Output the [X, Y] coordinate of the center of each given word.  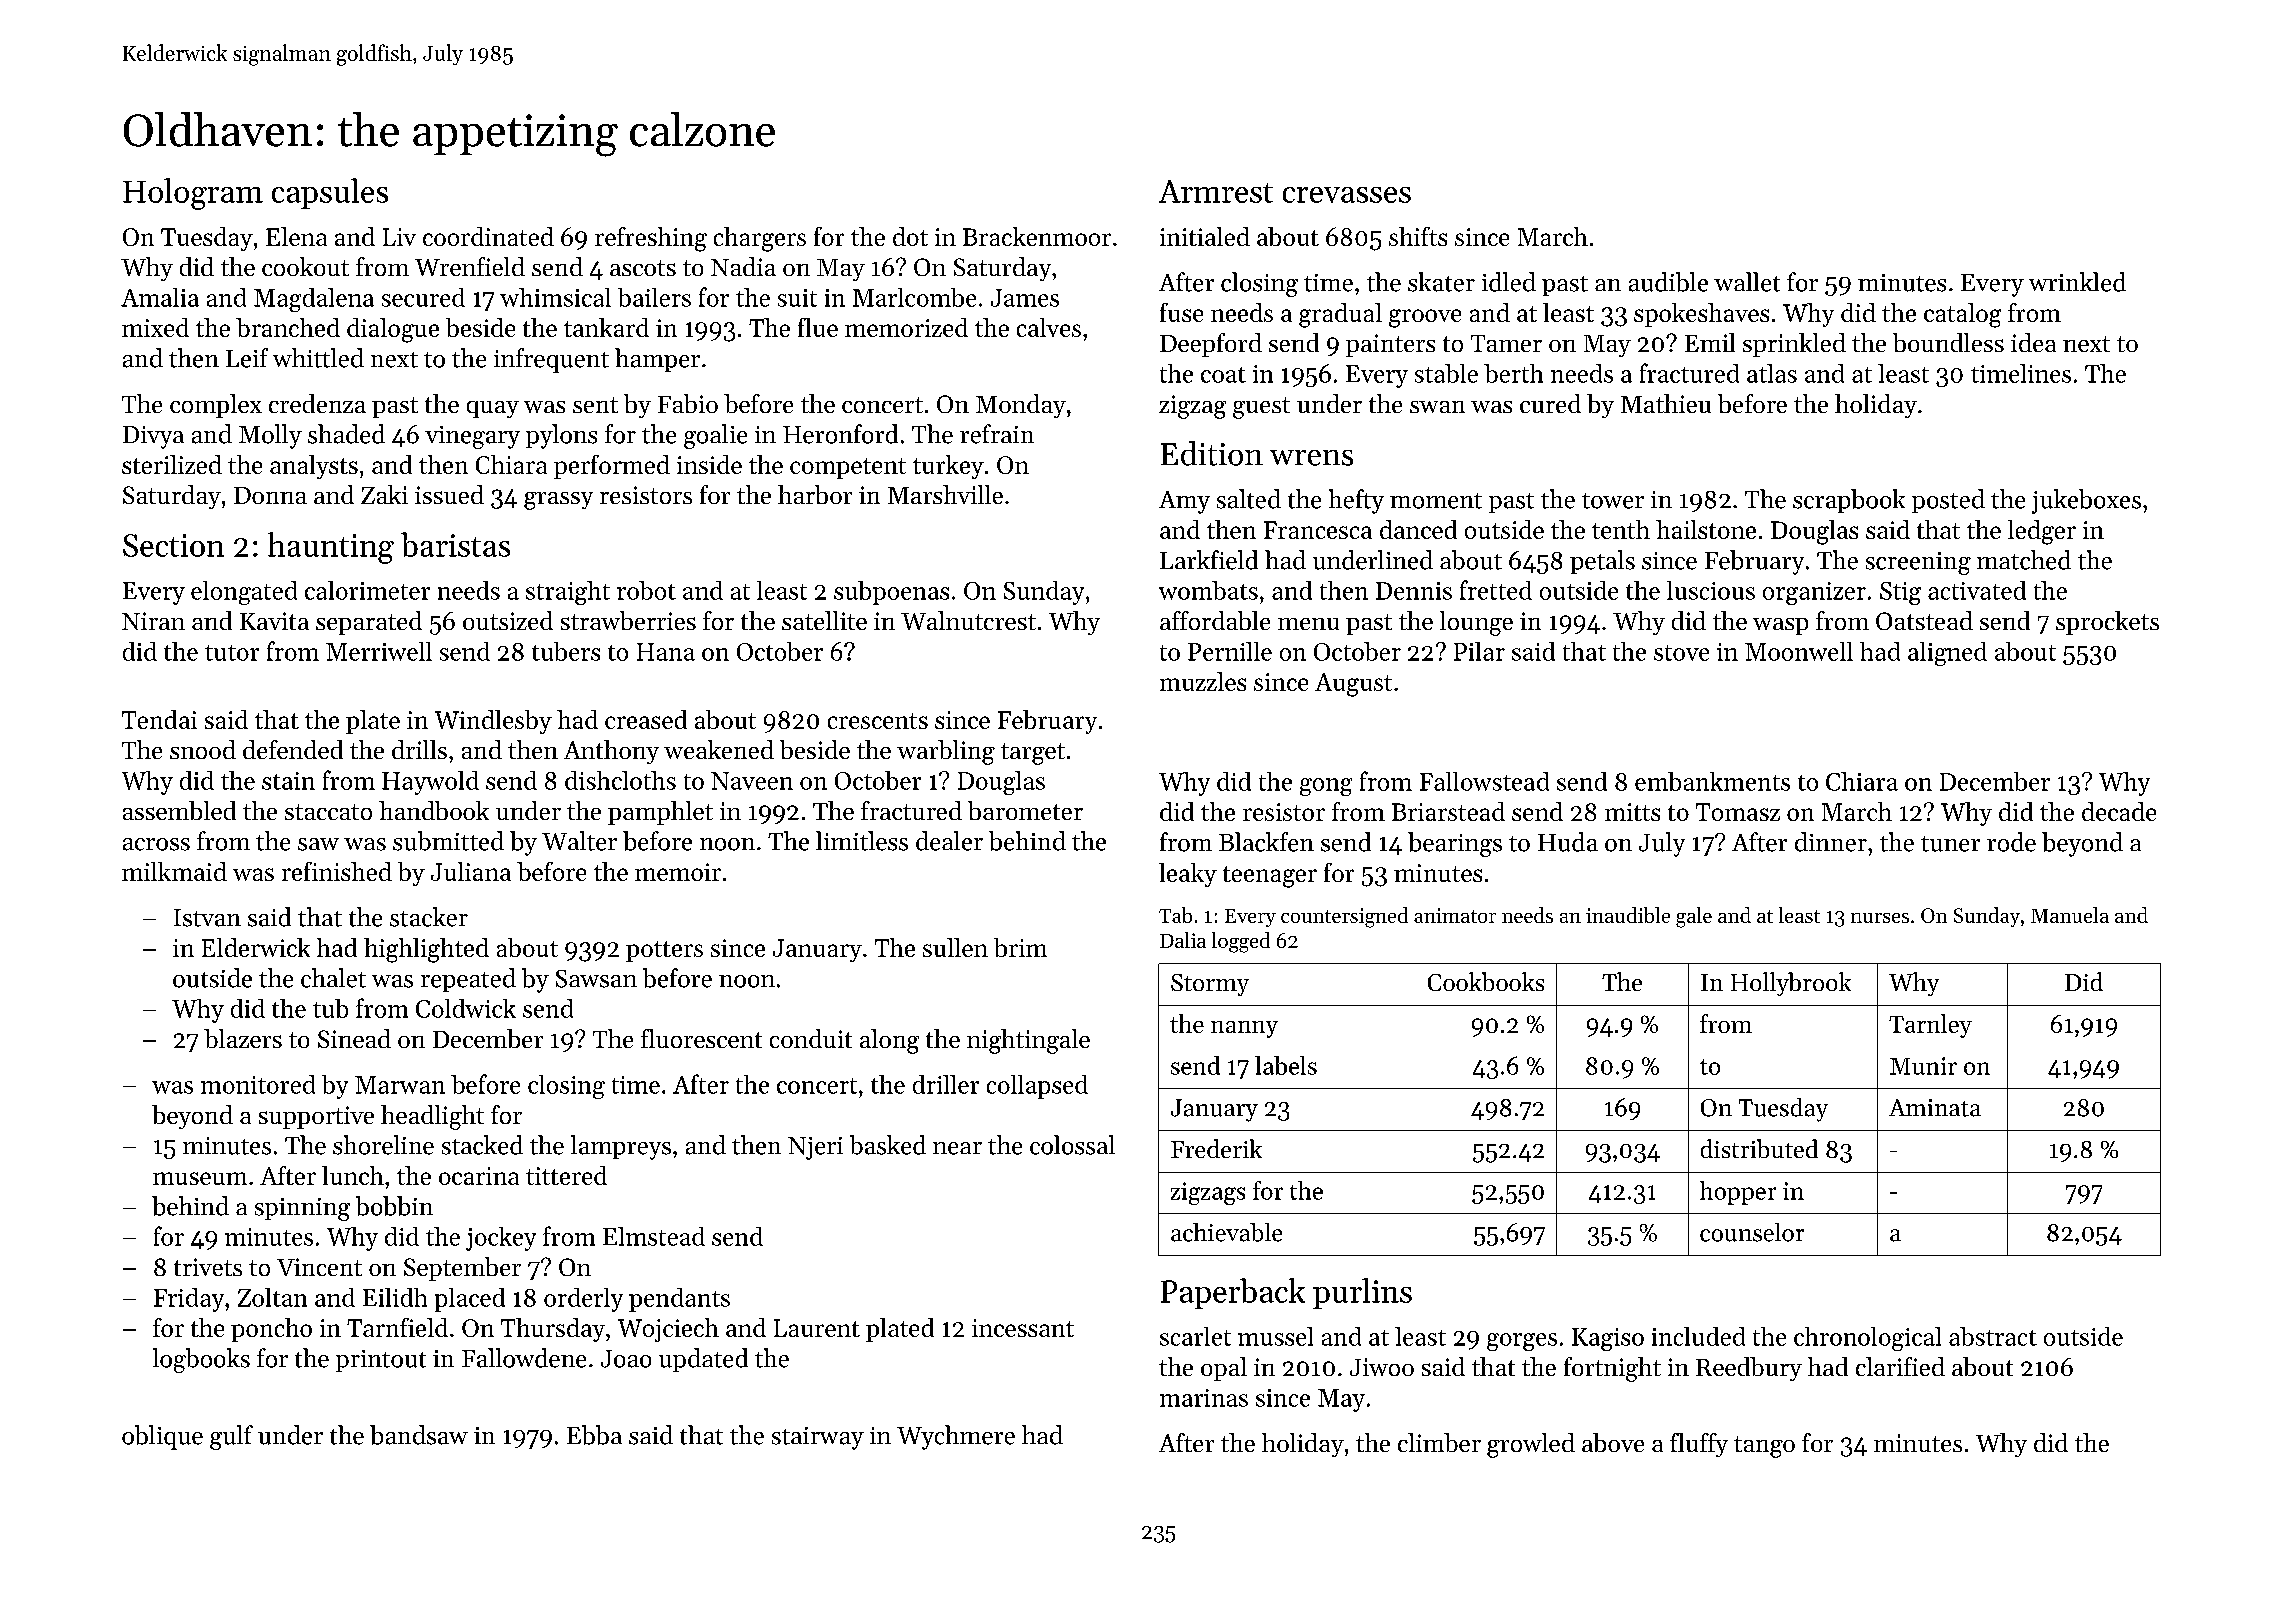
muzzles [1203, 681]
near [957, 1148]
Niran [153, 621]
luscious [1711, 590]
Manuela [2070, 915]
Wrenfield [470, 266]
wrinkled [2077, 282]
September [462, 1269]
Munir [1923, 1066]
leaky [1188, 875]
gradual [1340, 315]
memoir [678, 872]
